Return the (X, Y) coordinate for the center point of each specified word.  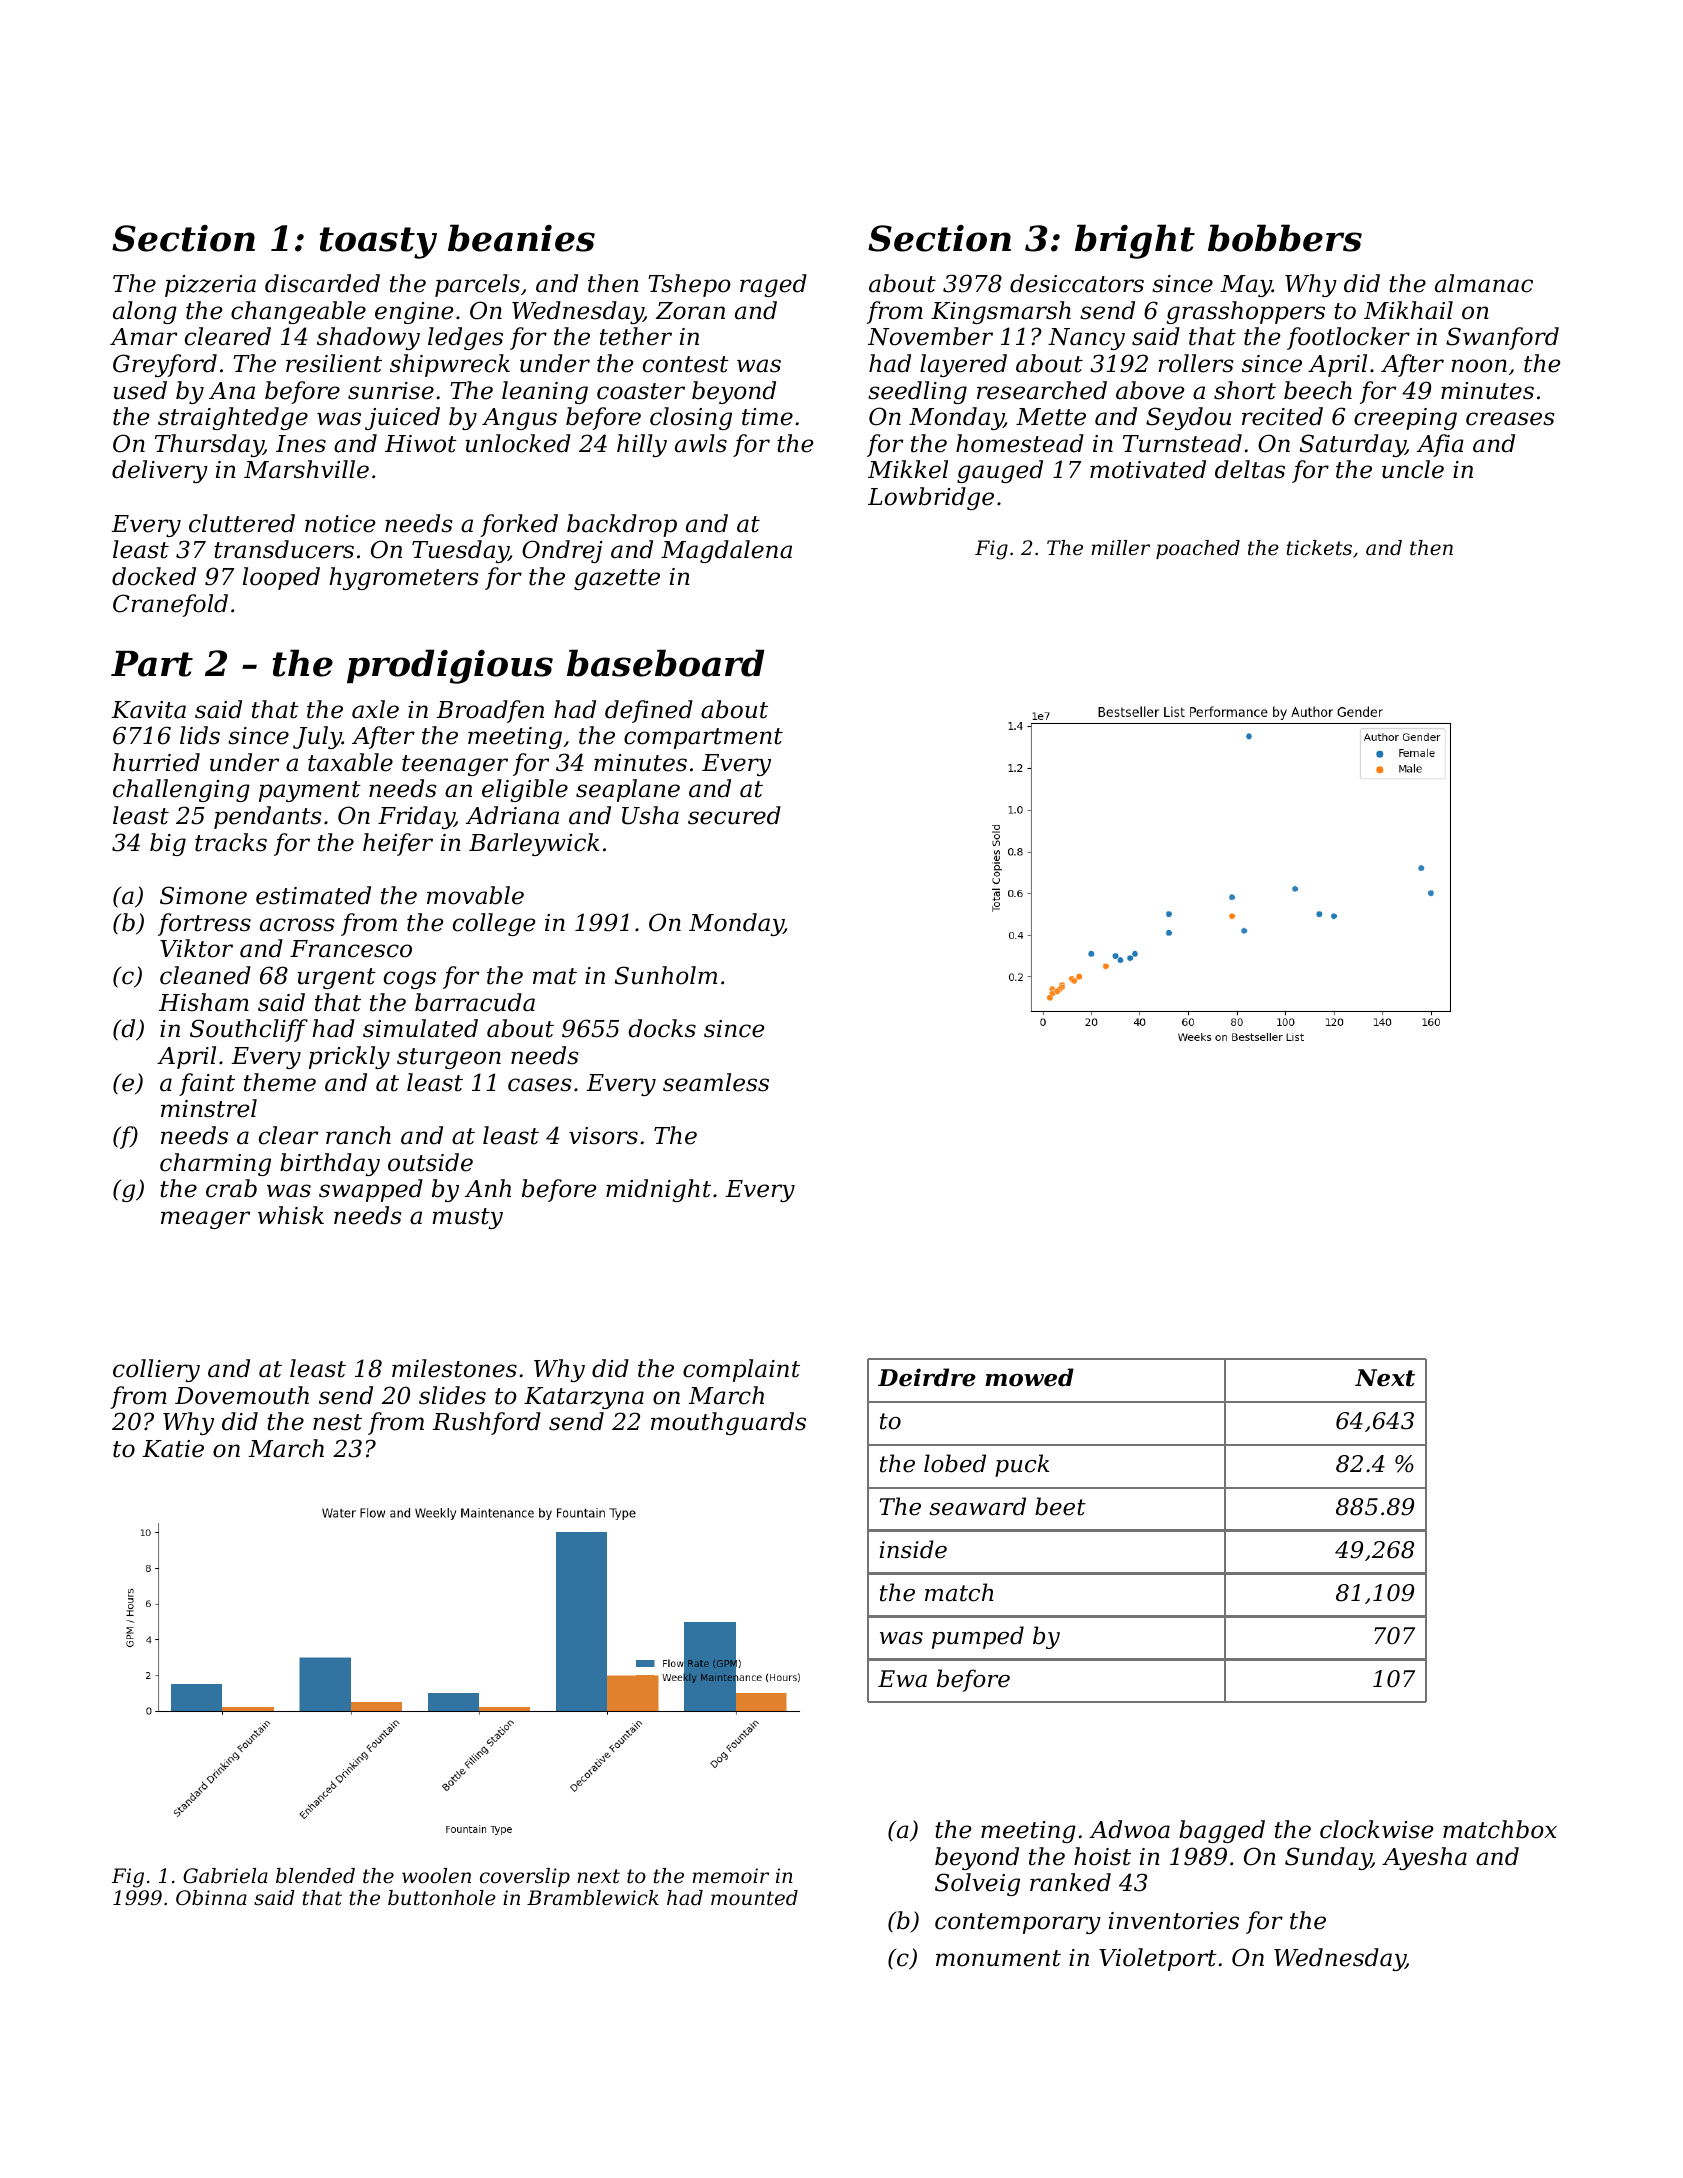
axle (375, 709)
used (140, 390)
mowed (1029, 1377)
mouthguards (728, 1423)
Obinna (211, 1898)
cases (540, 1085)
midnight (658, 1190)
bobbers (1285, 238)
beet (1060, 1506)
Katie (173, 1449)
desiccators (1077, 283)
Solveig (977, 1884)
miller (1120, 548)
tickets (1319, 548)
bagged (1222, 1831)
